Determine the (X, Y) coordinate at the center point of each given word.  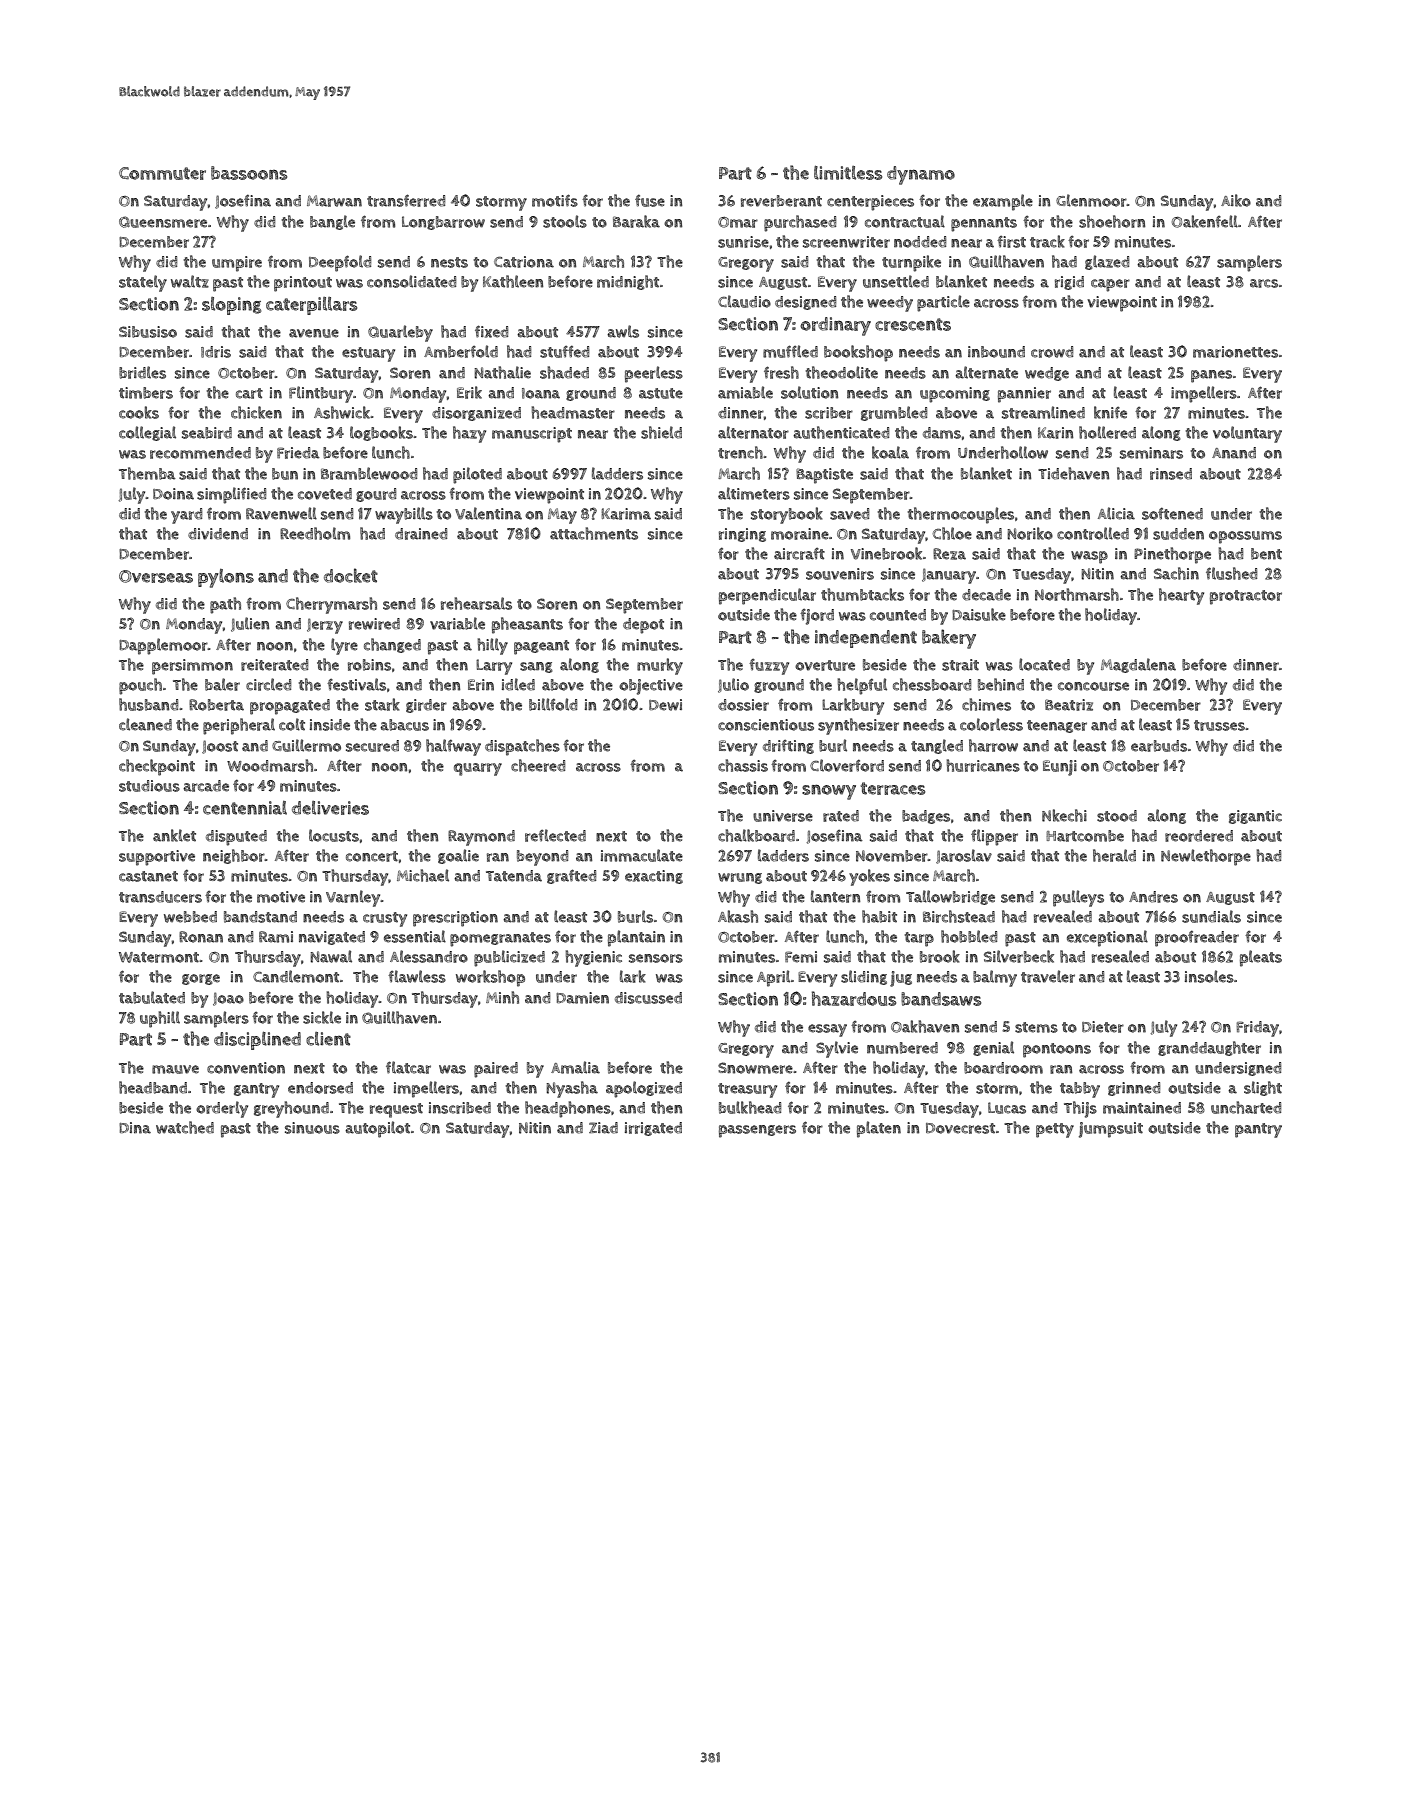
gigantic (1255, 817)
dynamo (921, 175)
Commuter (162, 173)
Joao (228, 999)
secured (372, 746)
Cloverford (847, 765)
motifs (555, 200)
